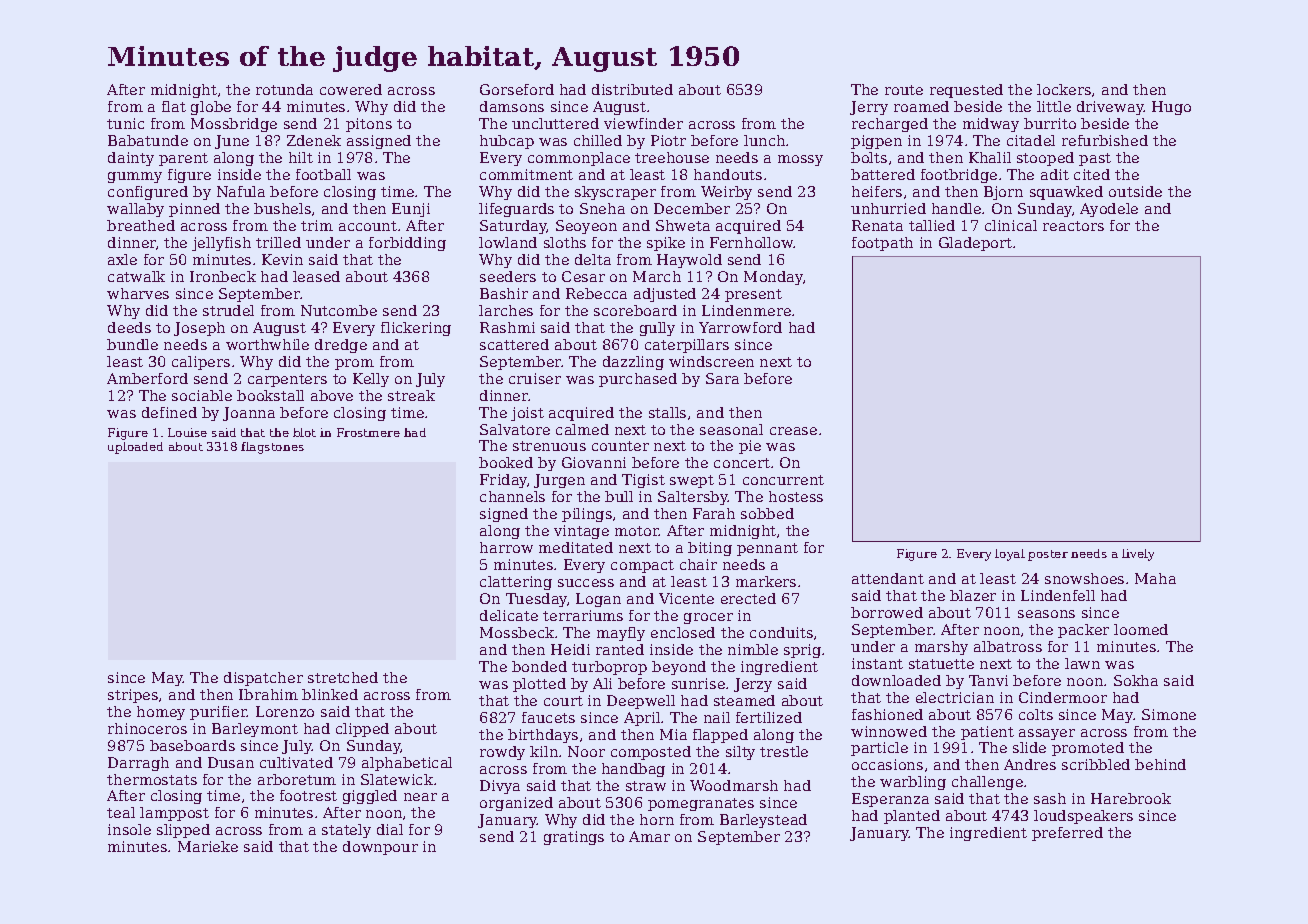 Image resolution: width=1308 pixels, height=924 pixels. I want to click on Hugo, so click(1171, 108).
